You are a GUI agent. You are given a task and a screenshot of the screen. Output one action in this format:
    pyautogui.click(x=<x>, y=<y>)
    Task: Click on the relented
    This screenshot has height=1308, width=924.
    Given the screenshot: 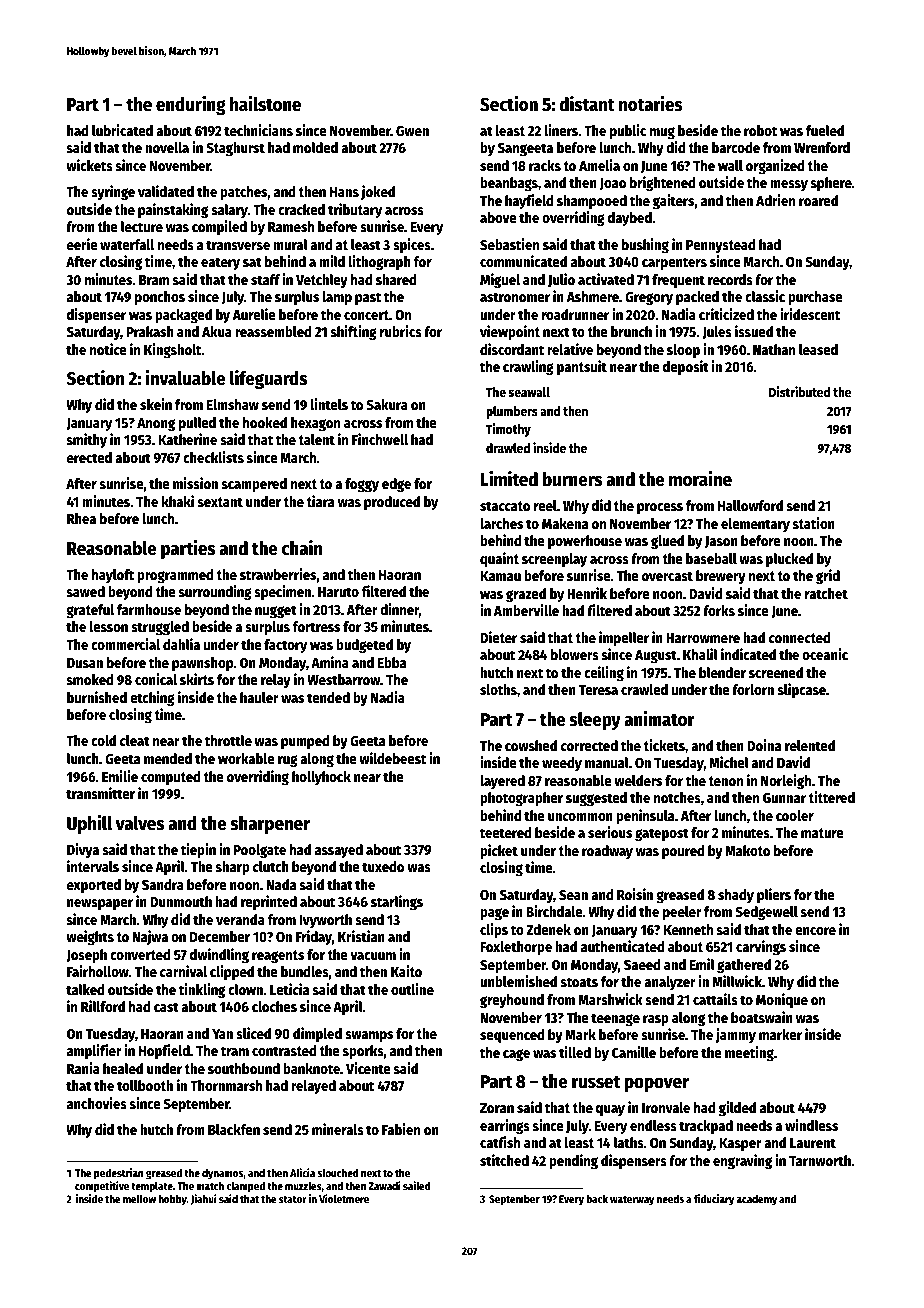 What is the action you would take?
    pyautogui.click(x=810, y=745)
